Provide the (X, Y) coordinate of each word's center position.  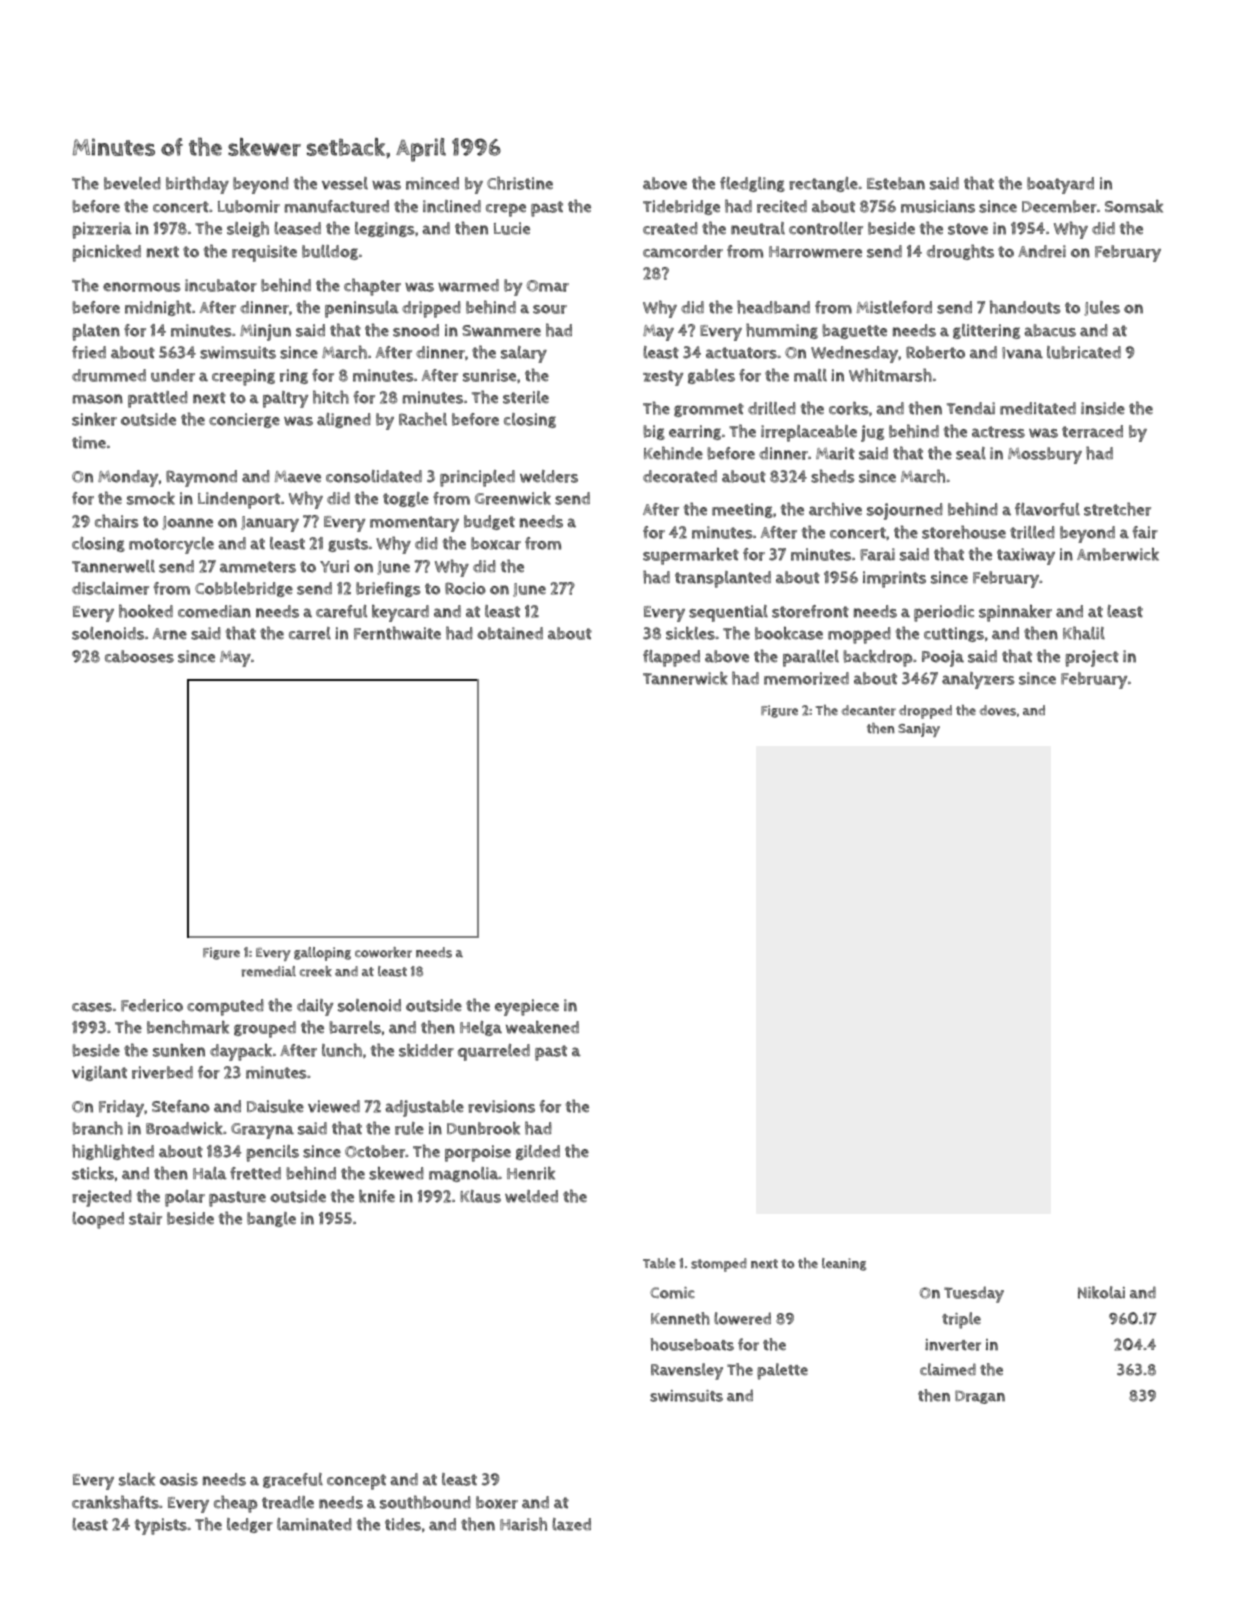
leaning (844, 1264)
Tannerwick (685, 678)
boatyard (1060, 185)
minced (432, 183)
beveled (132, 183)
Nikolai (1101, 1292)
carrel (310, 633)
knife (377, 1196)
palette (782, 1371)
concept (356, 1482)
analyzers (978, 680)
